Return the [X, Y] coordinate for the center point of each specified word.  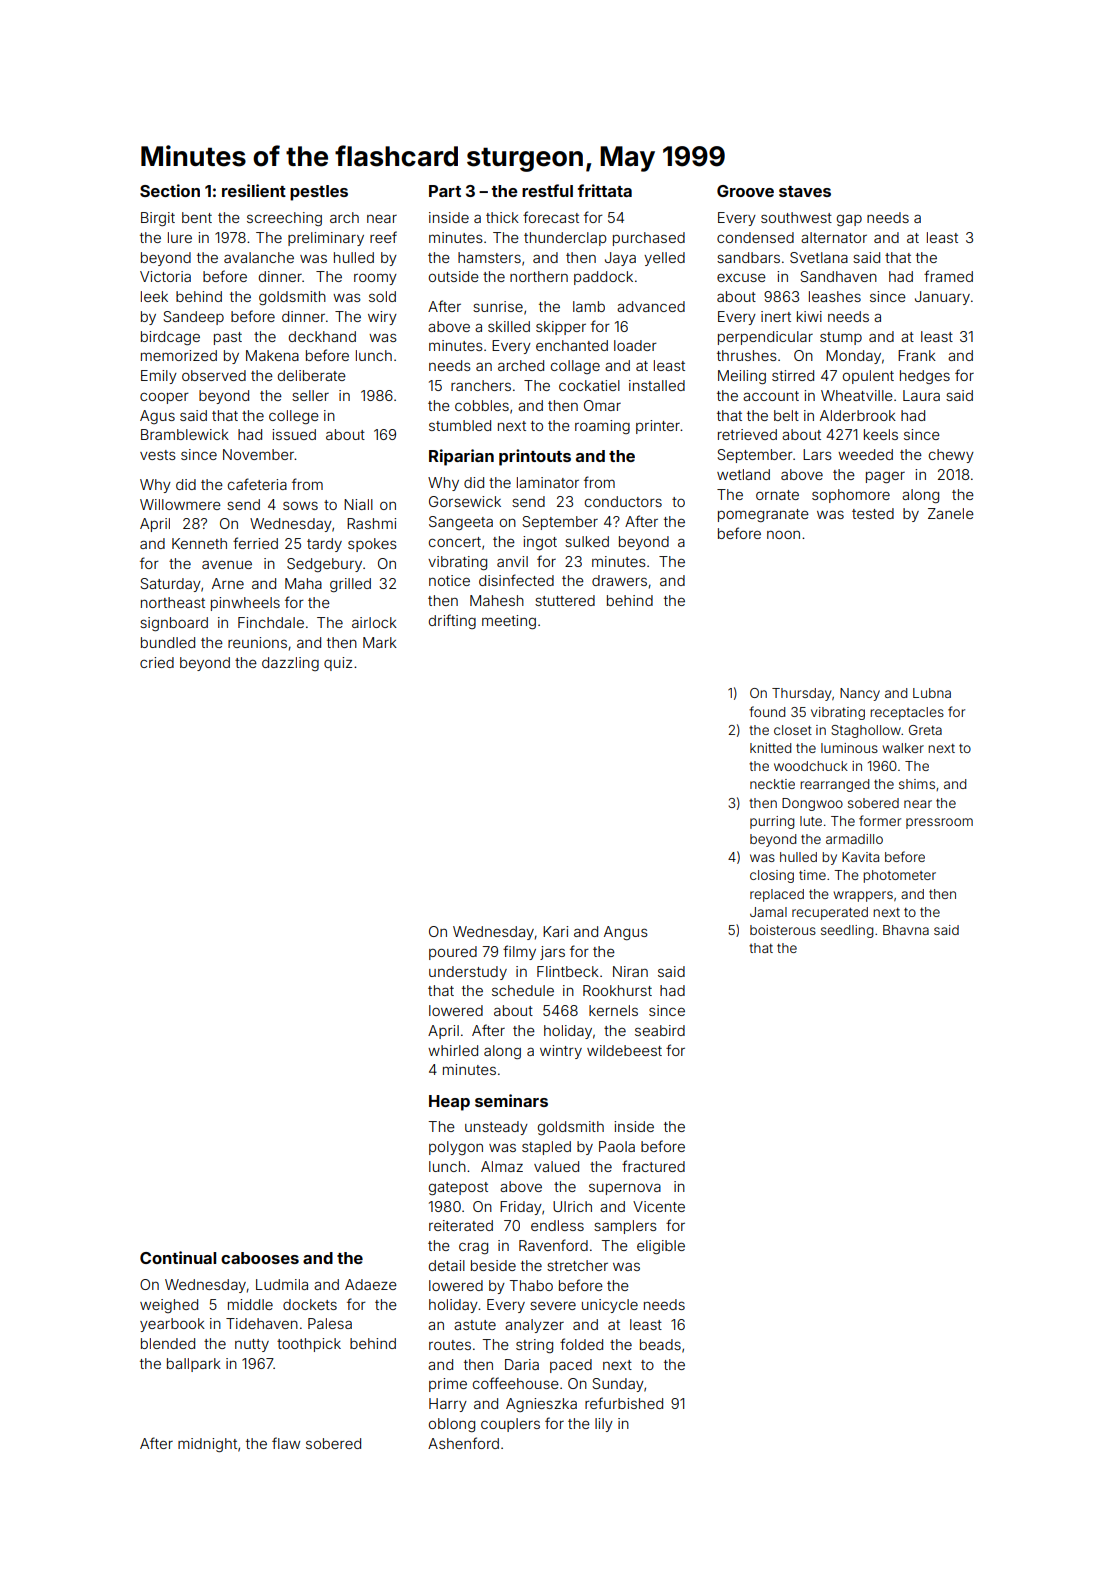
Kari [555, 931]
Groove [745, 191]
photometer [899, 876]
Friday [521, 1208]
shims [917, 784]
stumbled [460, 425]
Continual [178, 1257]
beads [660, 1344]
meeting [509, 622]
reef [383, 237]
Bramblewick [185, 434]
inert [776, 316]
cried [157, 662]
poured [453, 953]
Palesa [330, 1323]
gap [849, 220]
